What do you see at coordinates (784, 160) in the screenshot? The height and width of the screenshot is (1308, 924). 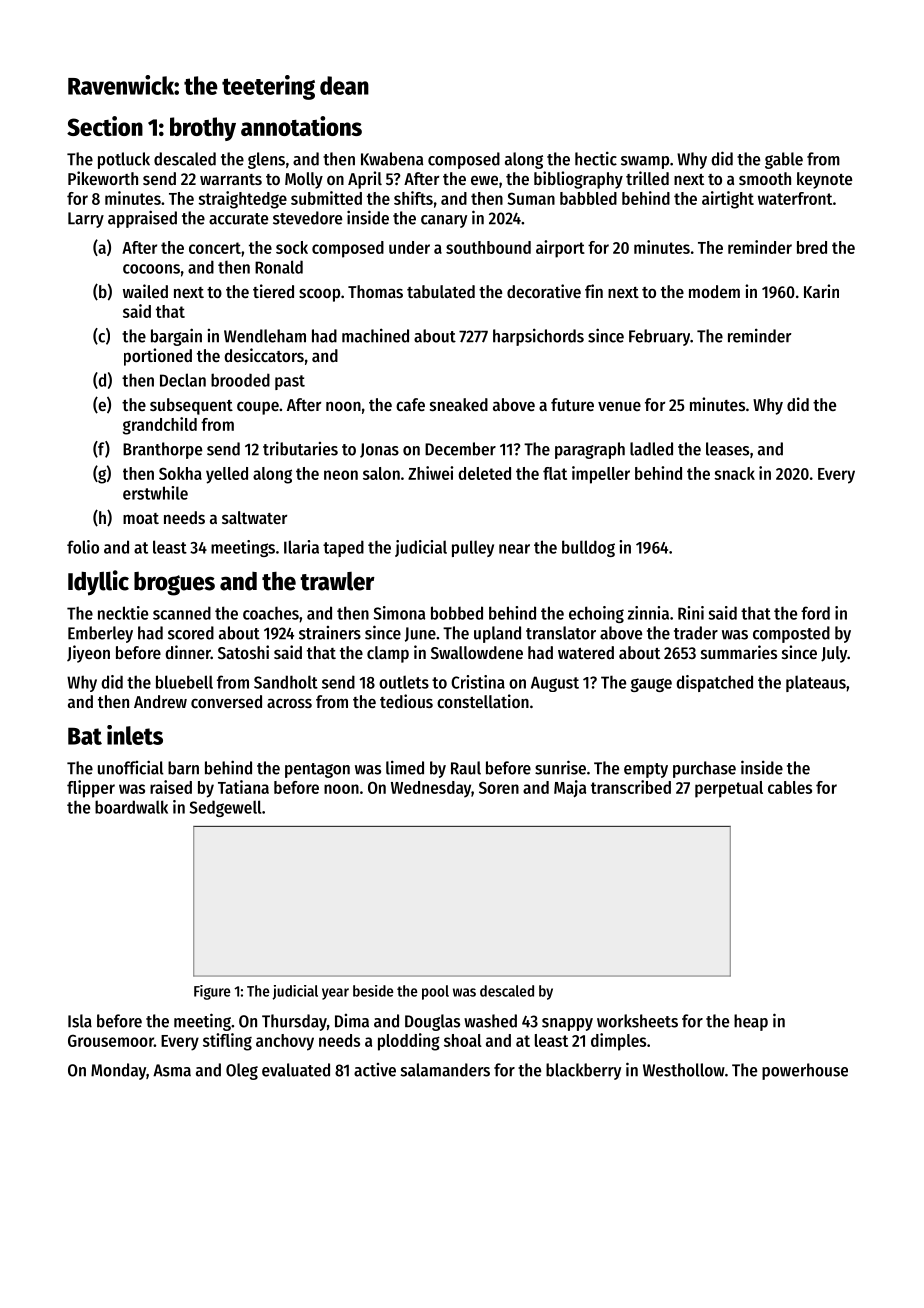 I see `gable` at bounding box center [784, 160].
